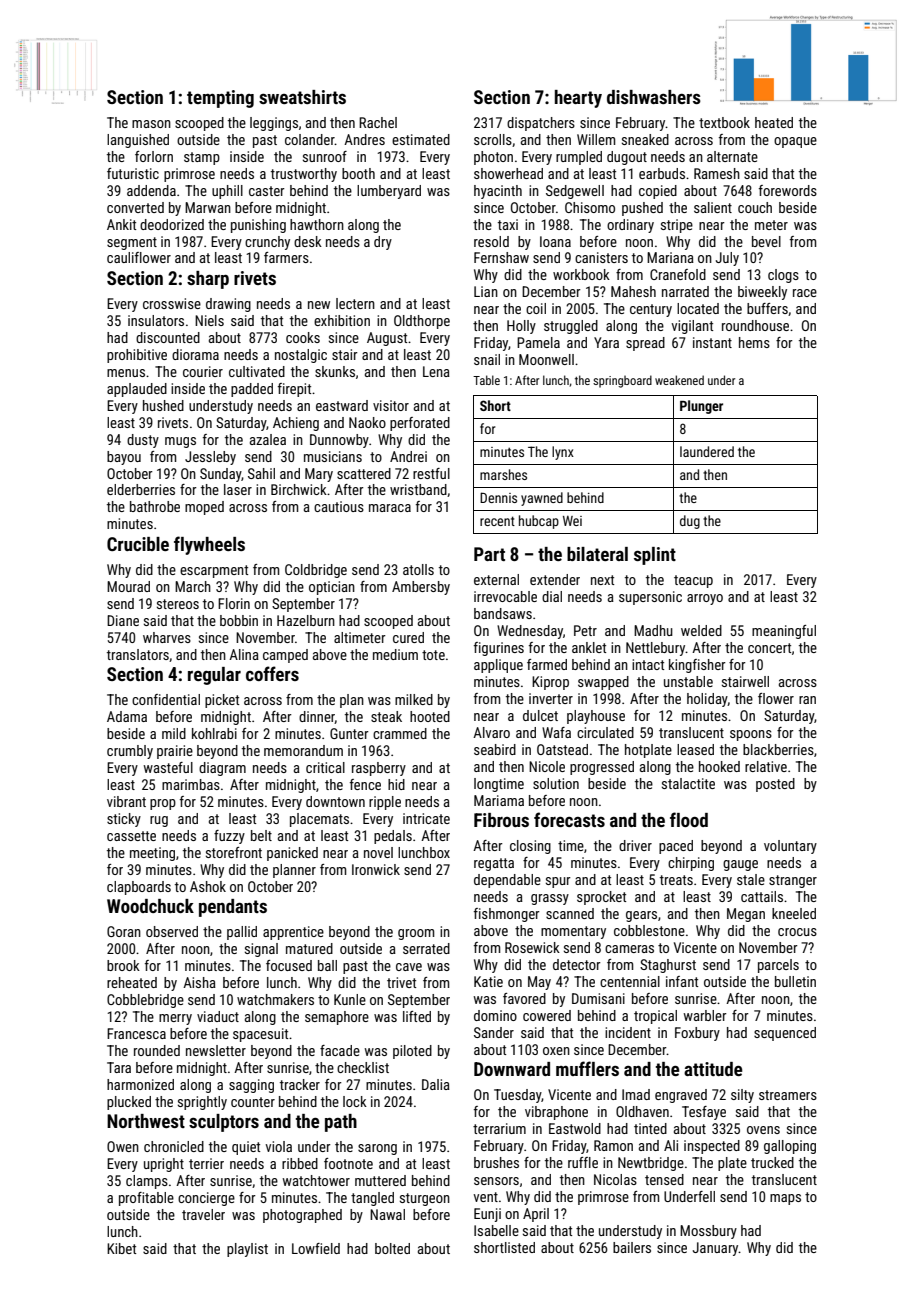  Describe the element at coordinates (121, 1248) in the screenshot. I see `Kibet` at that location.
